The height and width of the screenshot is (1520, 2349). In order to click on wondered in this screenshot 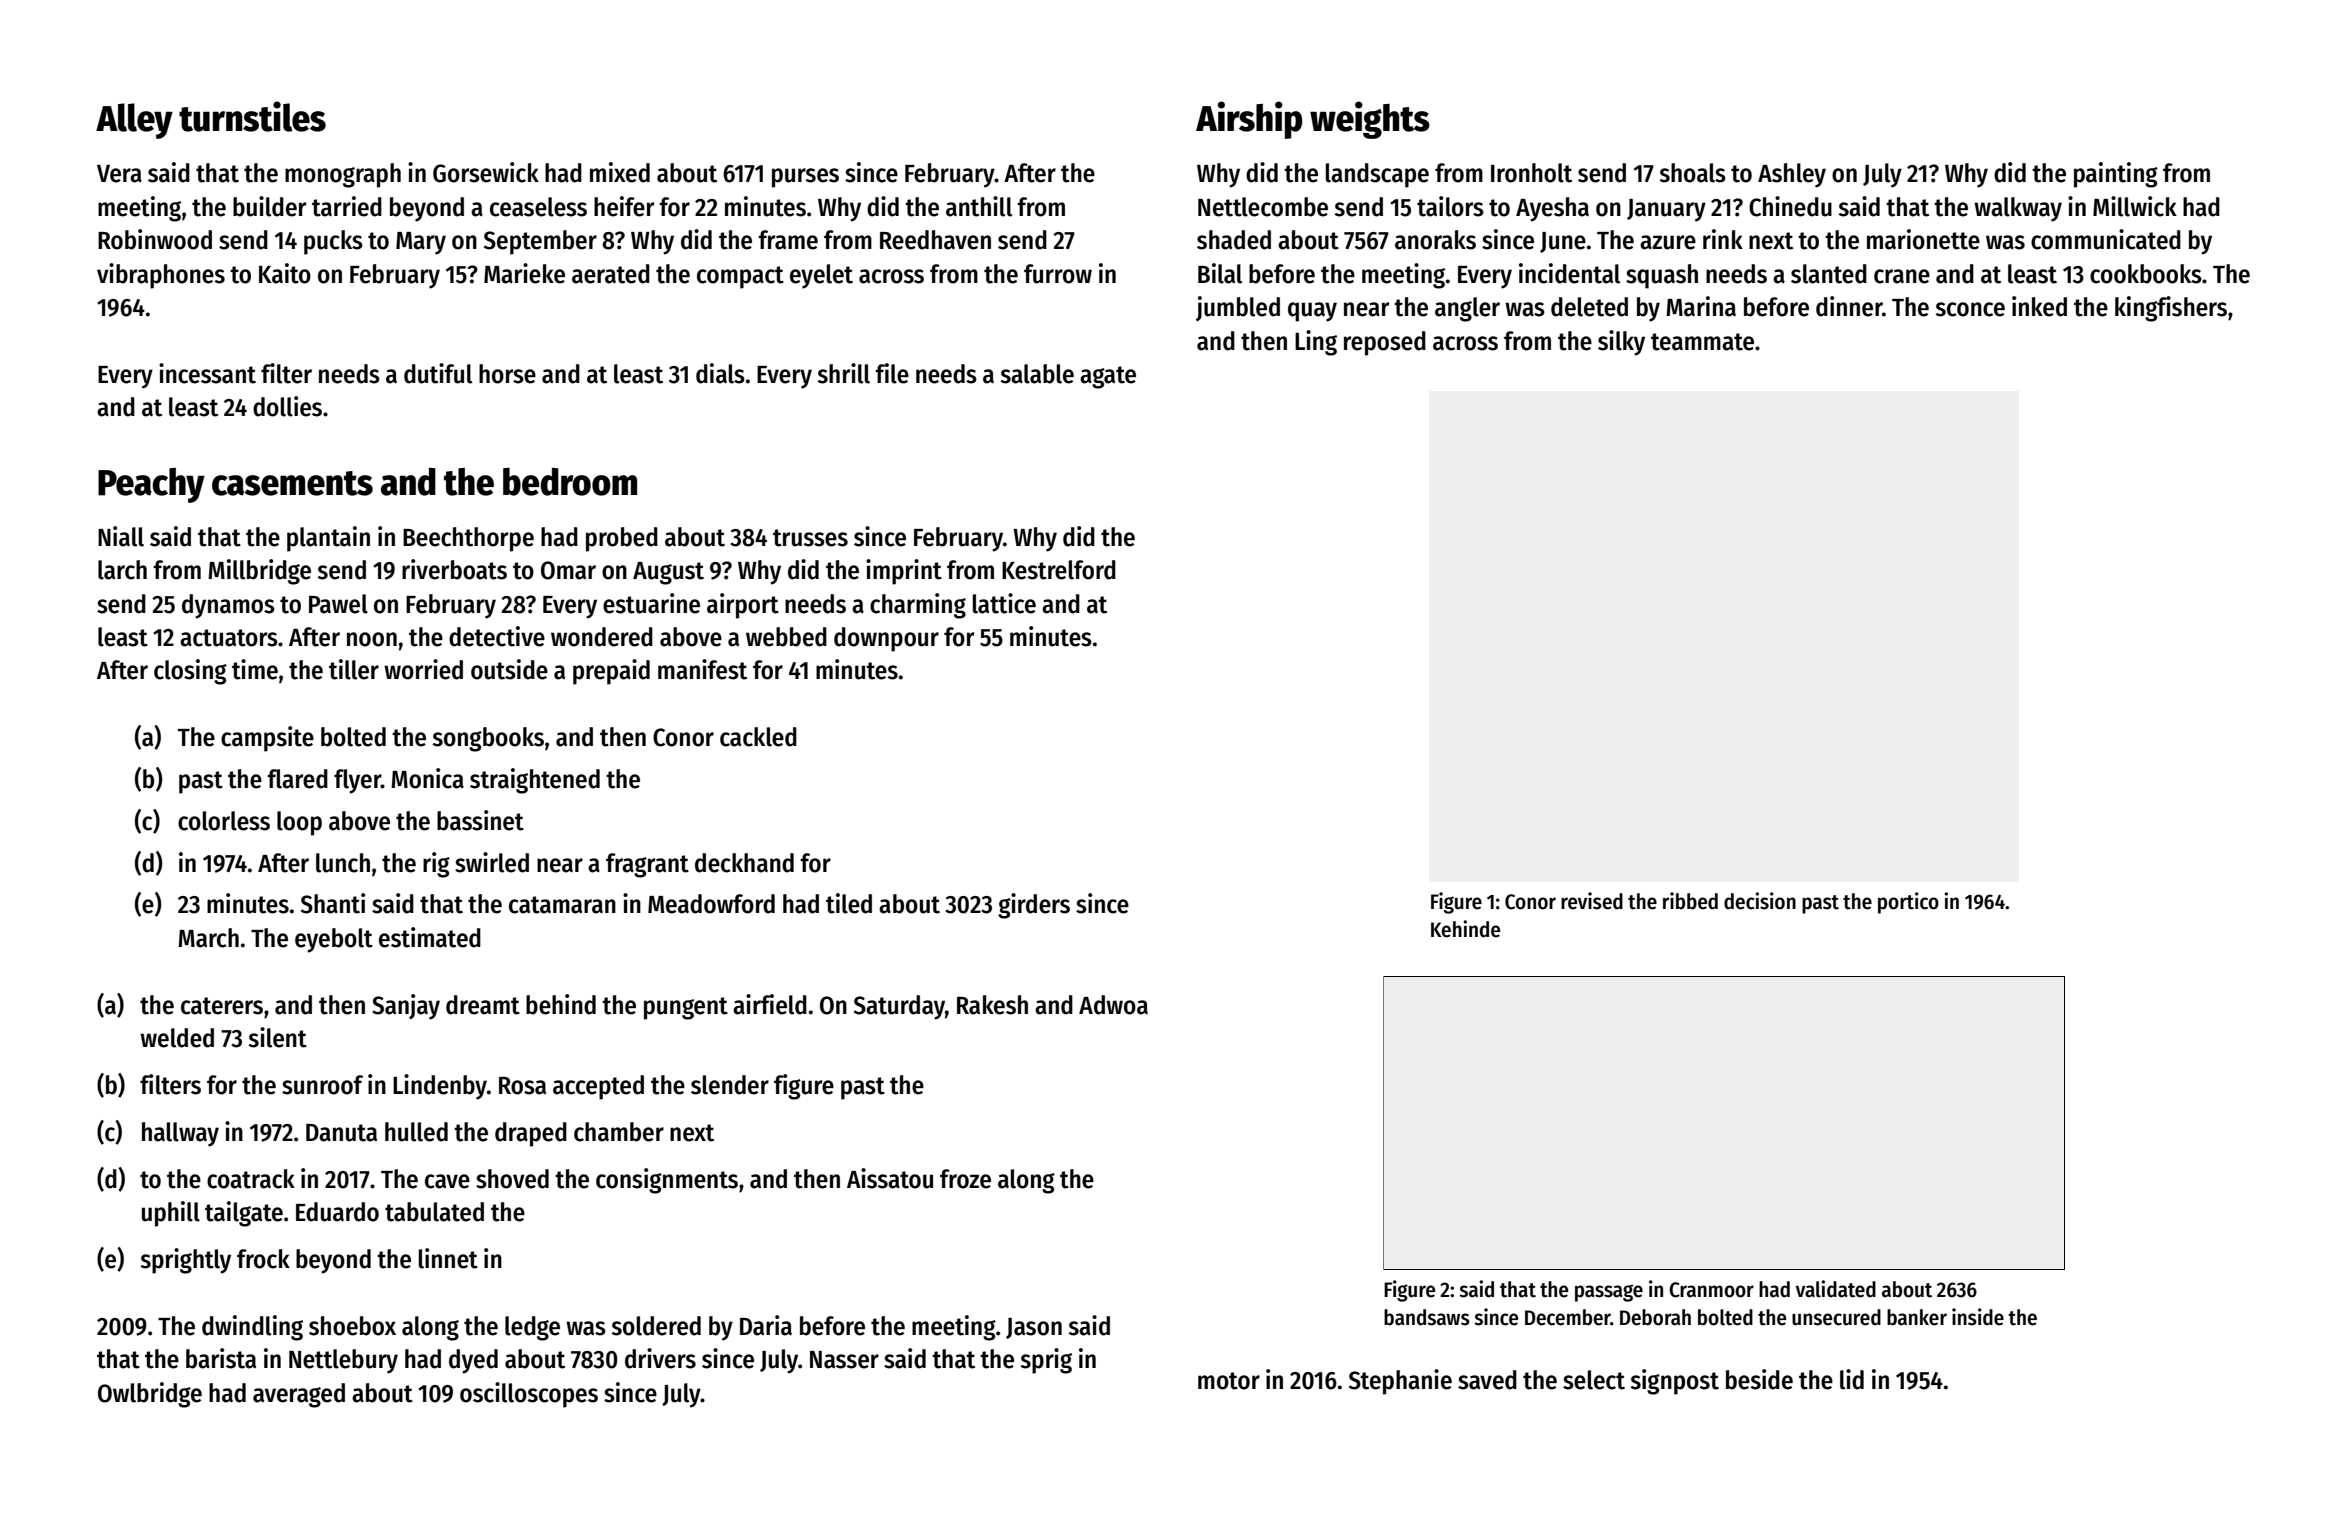, I will do `click(602, 637)`.
